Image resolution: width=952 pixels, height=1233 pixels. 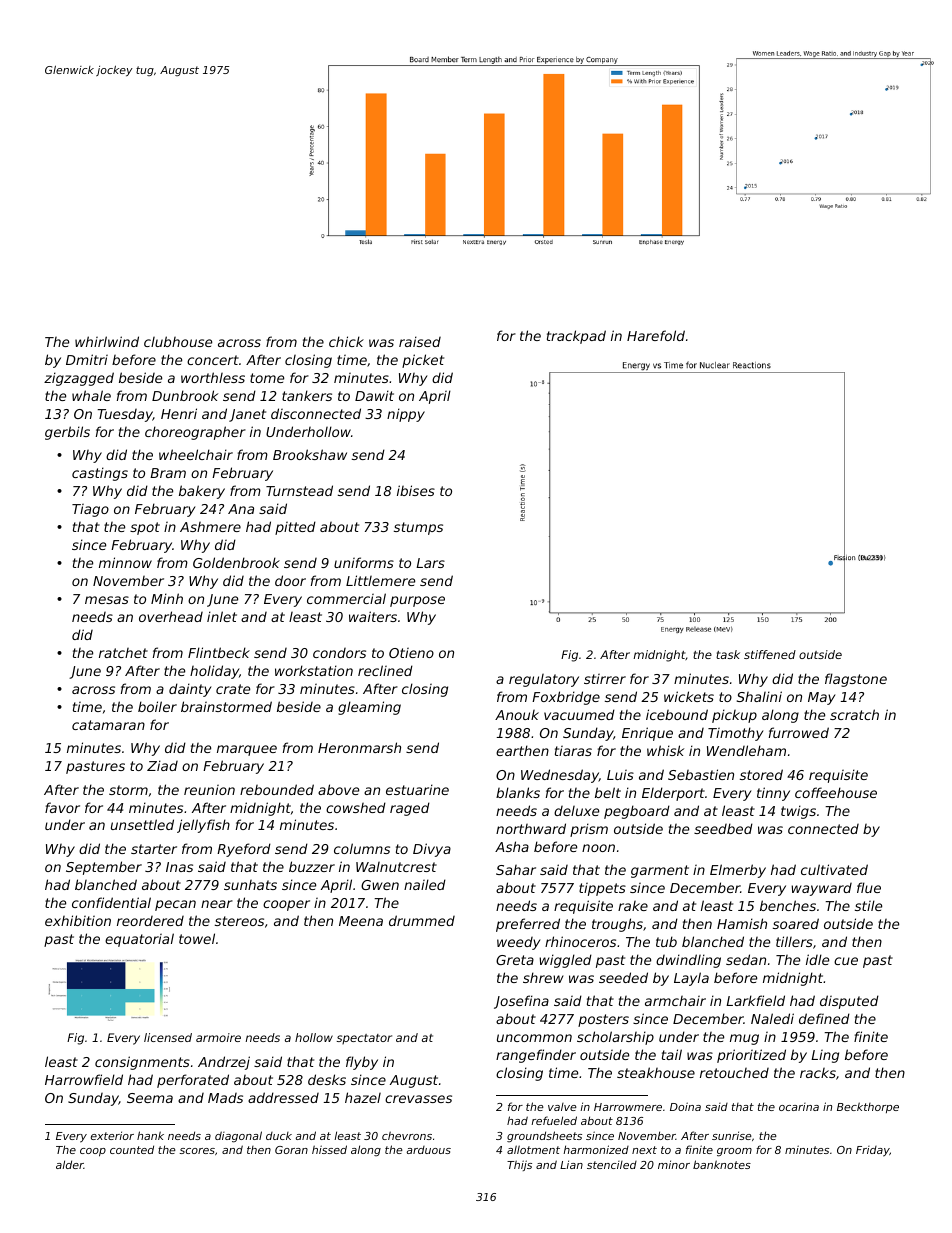 What do you see at coordinates (410, 809) in the image?
I see `raged` at bounding box center [410, 809].
